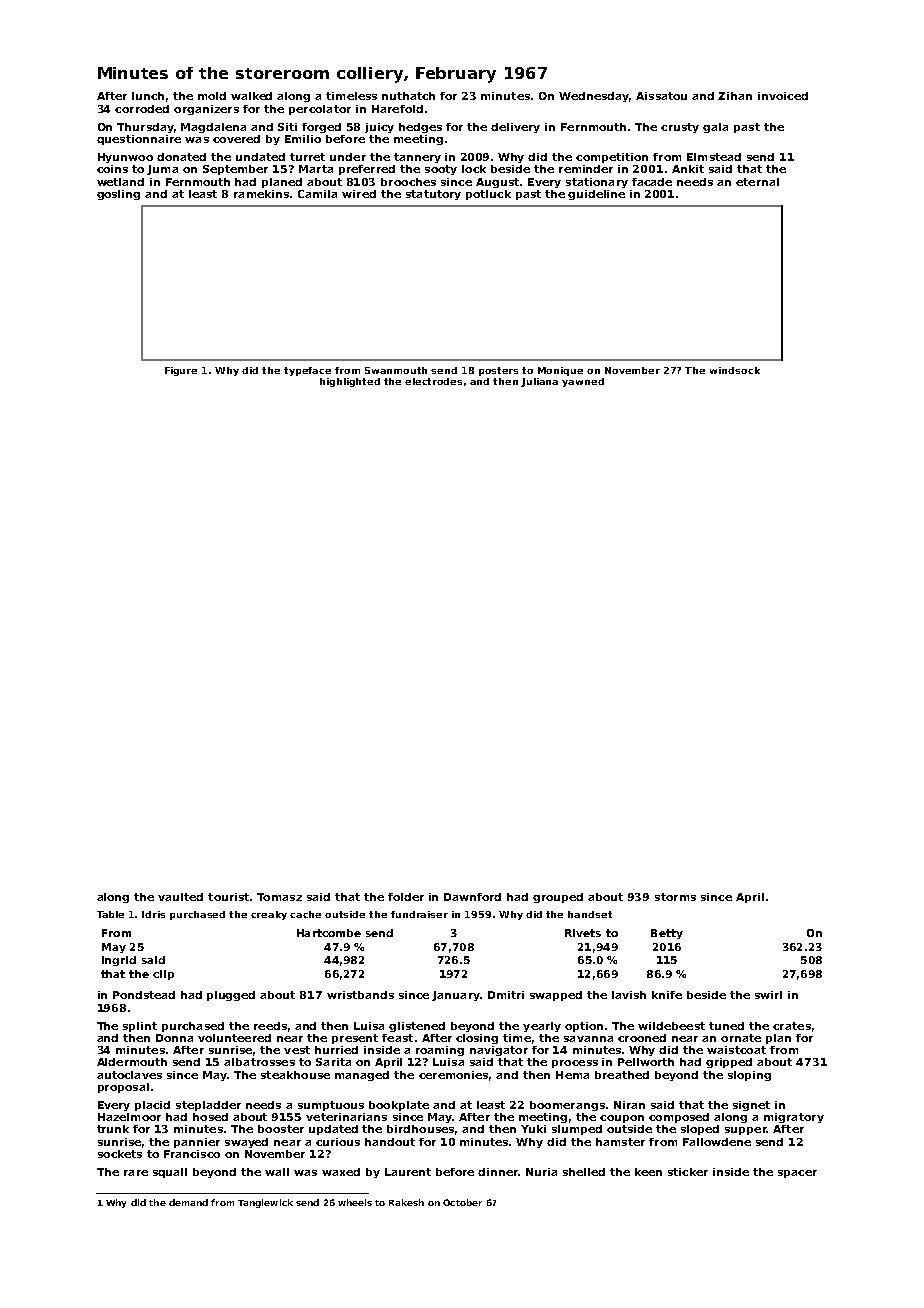  Describe the element at coordinates (675, 897) in the page. I see `storms` at that location.
